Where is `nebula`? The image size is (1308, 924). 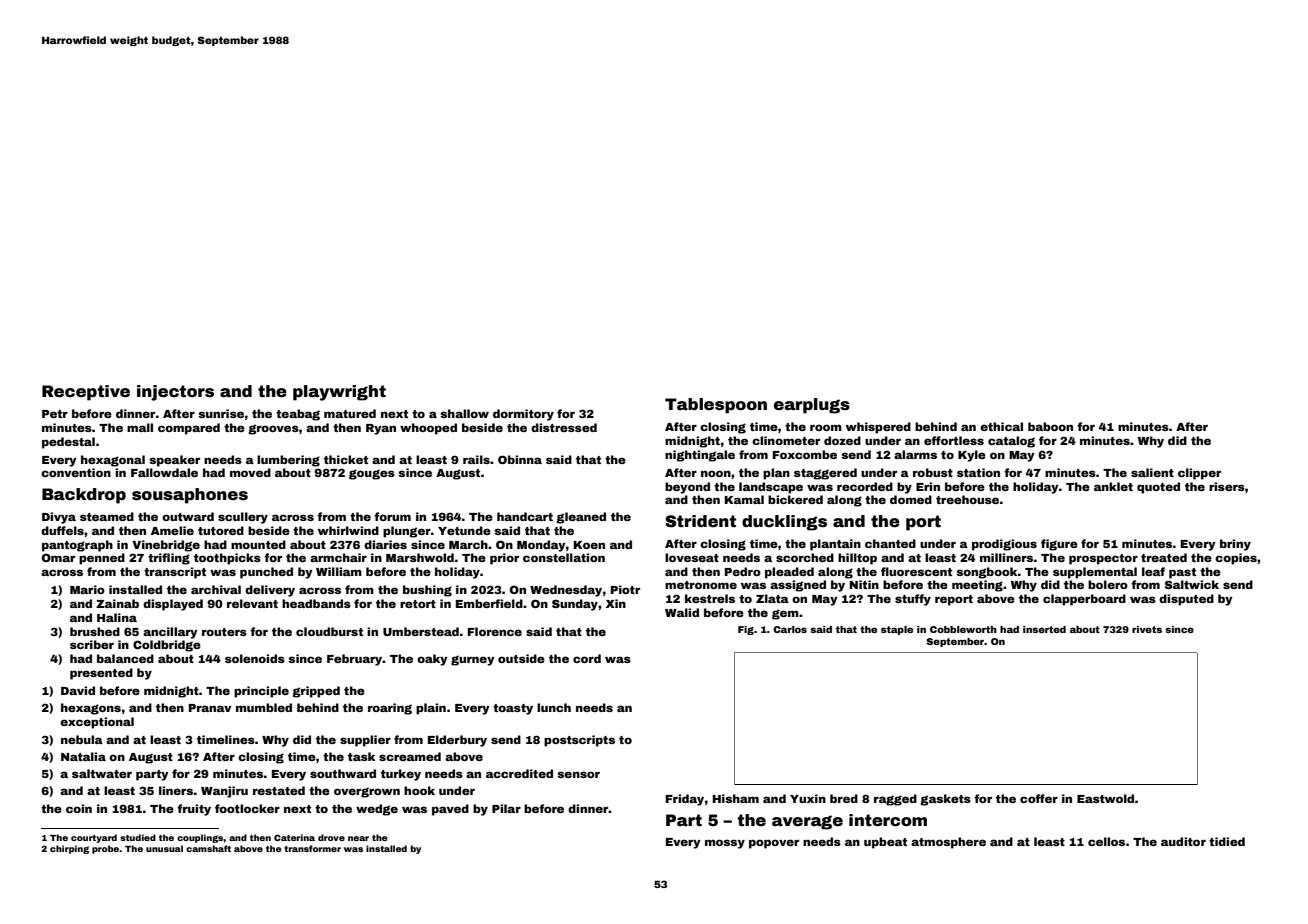
nebula is located at coordinates (82, 739).
